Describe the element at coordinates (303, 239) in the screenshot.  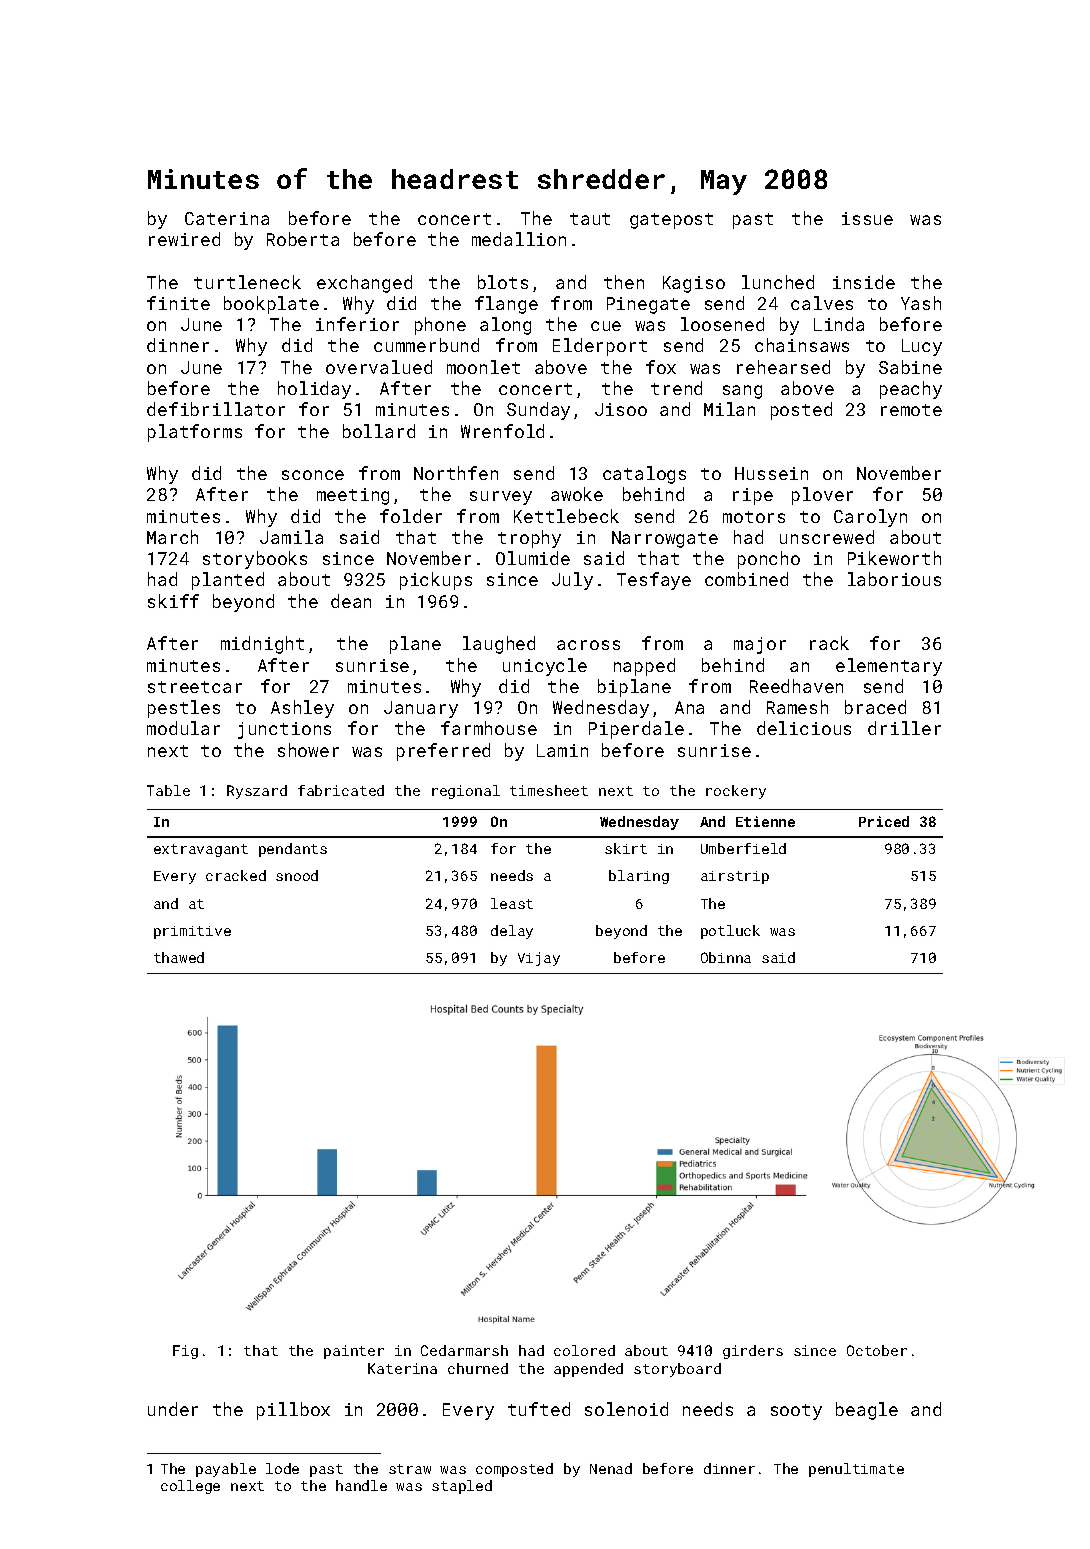
I see `Roberta` at that location.
